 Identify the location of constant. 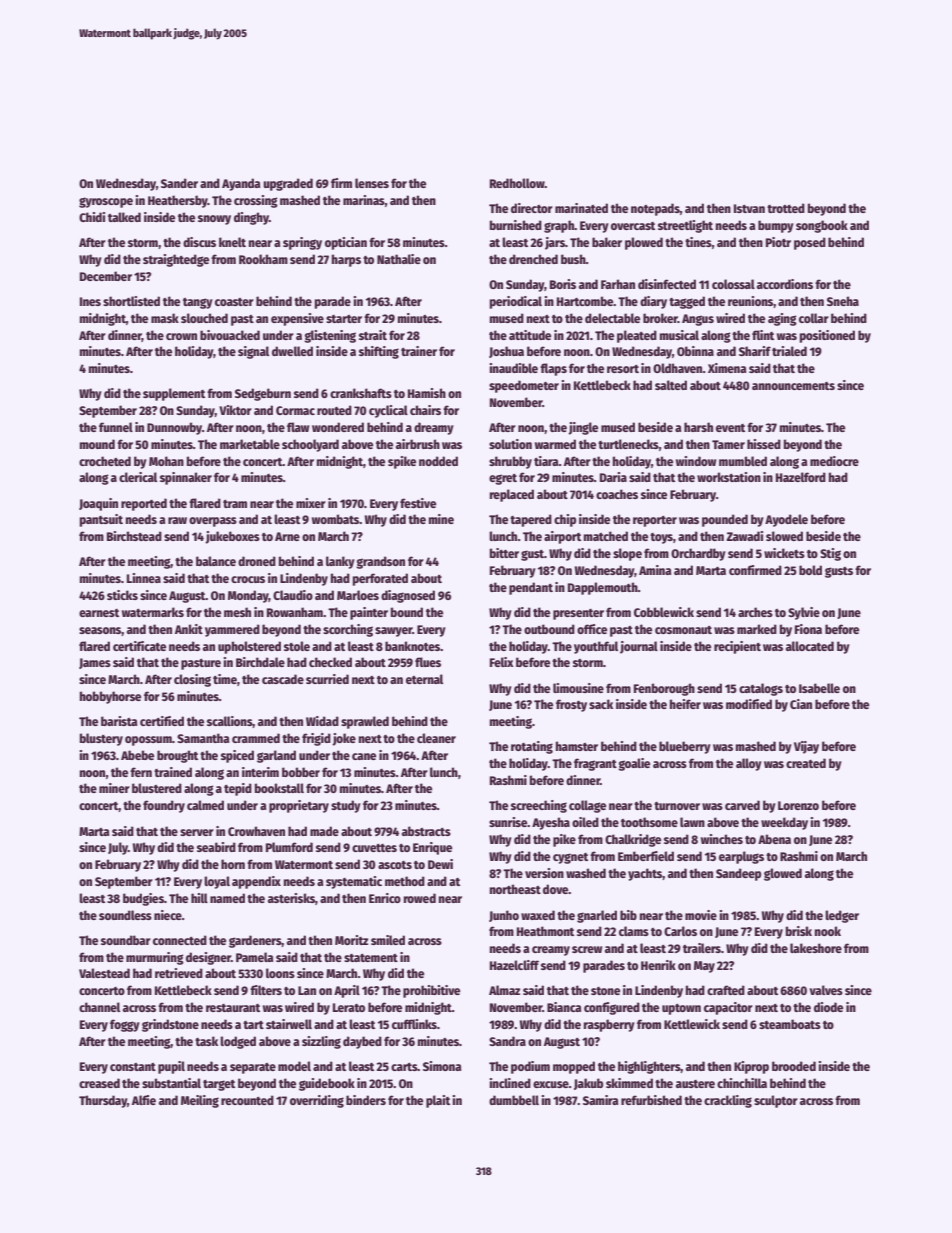
(133, 1067).
